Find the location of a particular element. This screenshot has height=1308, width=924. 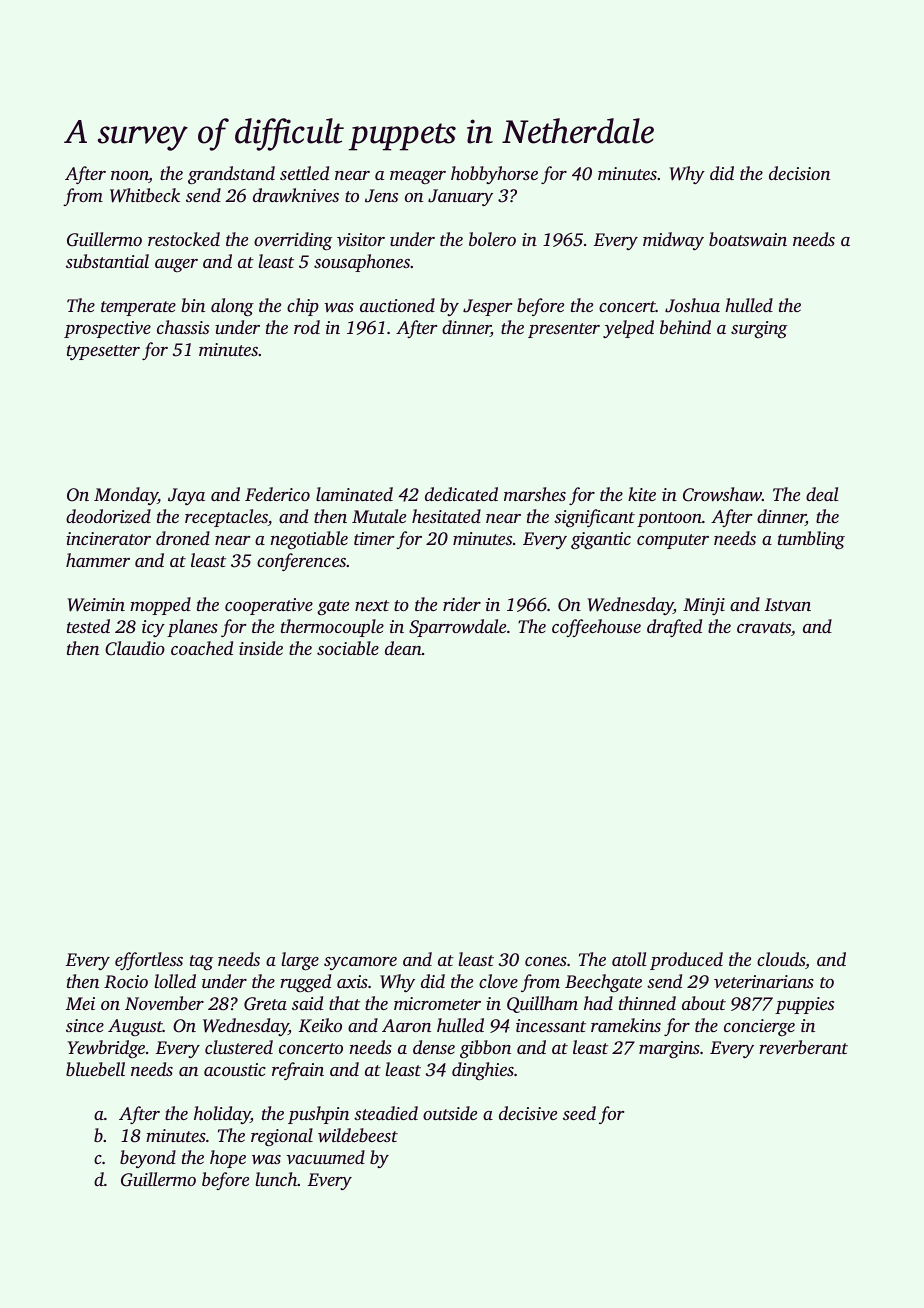

sycamore is located at coordinates (360, 963).
